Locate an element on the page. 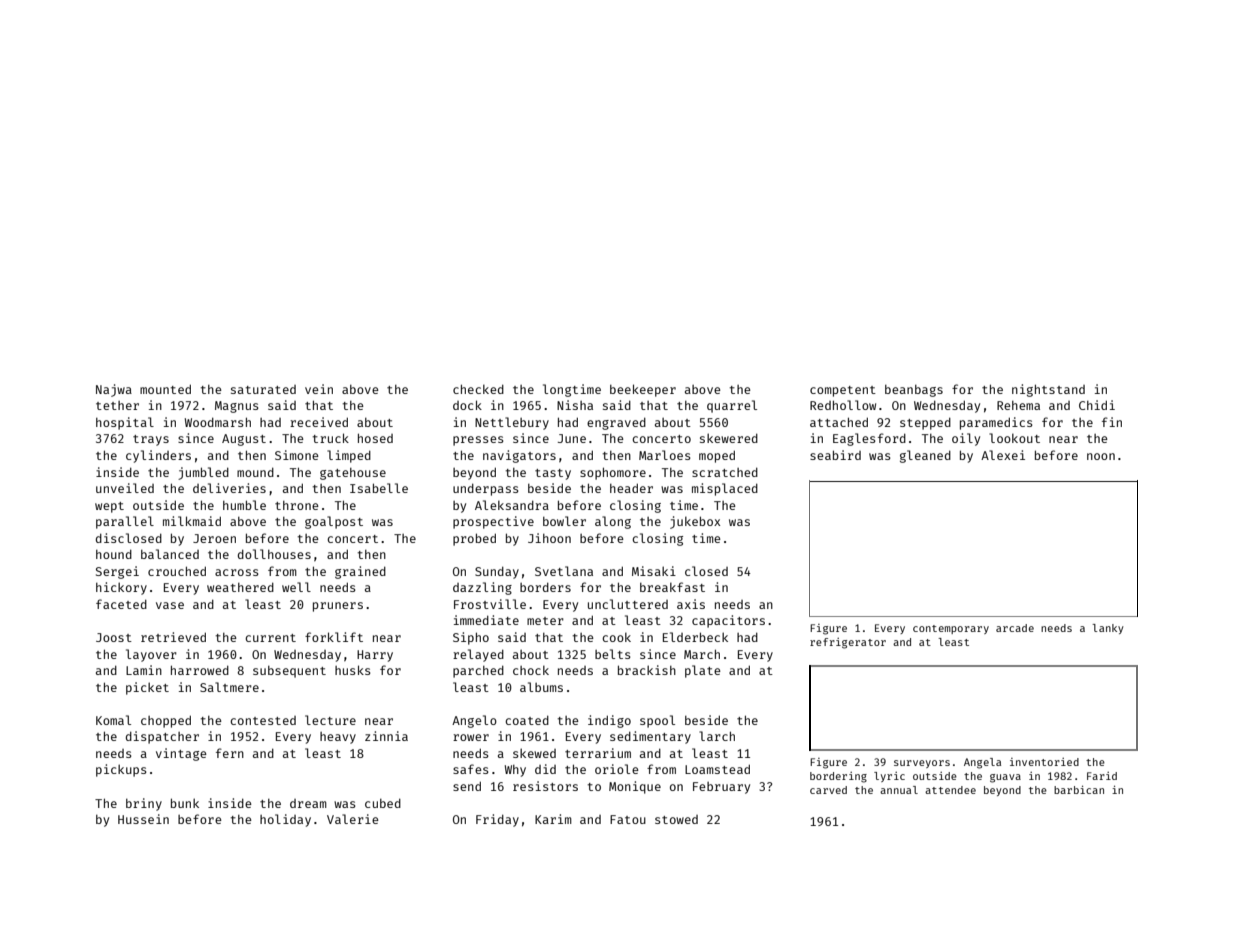  contemporary is located at coordinates (951, 629).
